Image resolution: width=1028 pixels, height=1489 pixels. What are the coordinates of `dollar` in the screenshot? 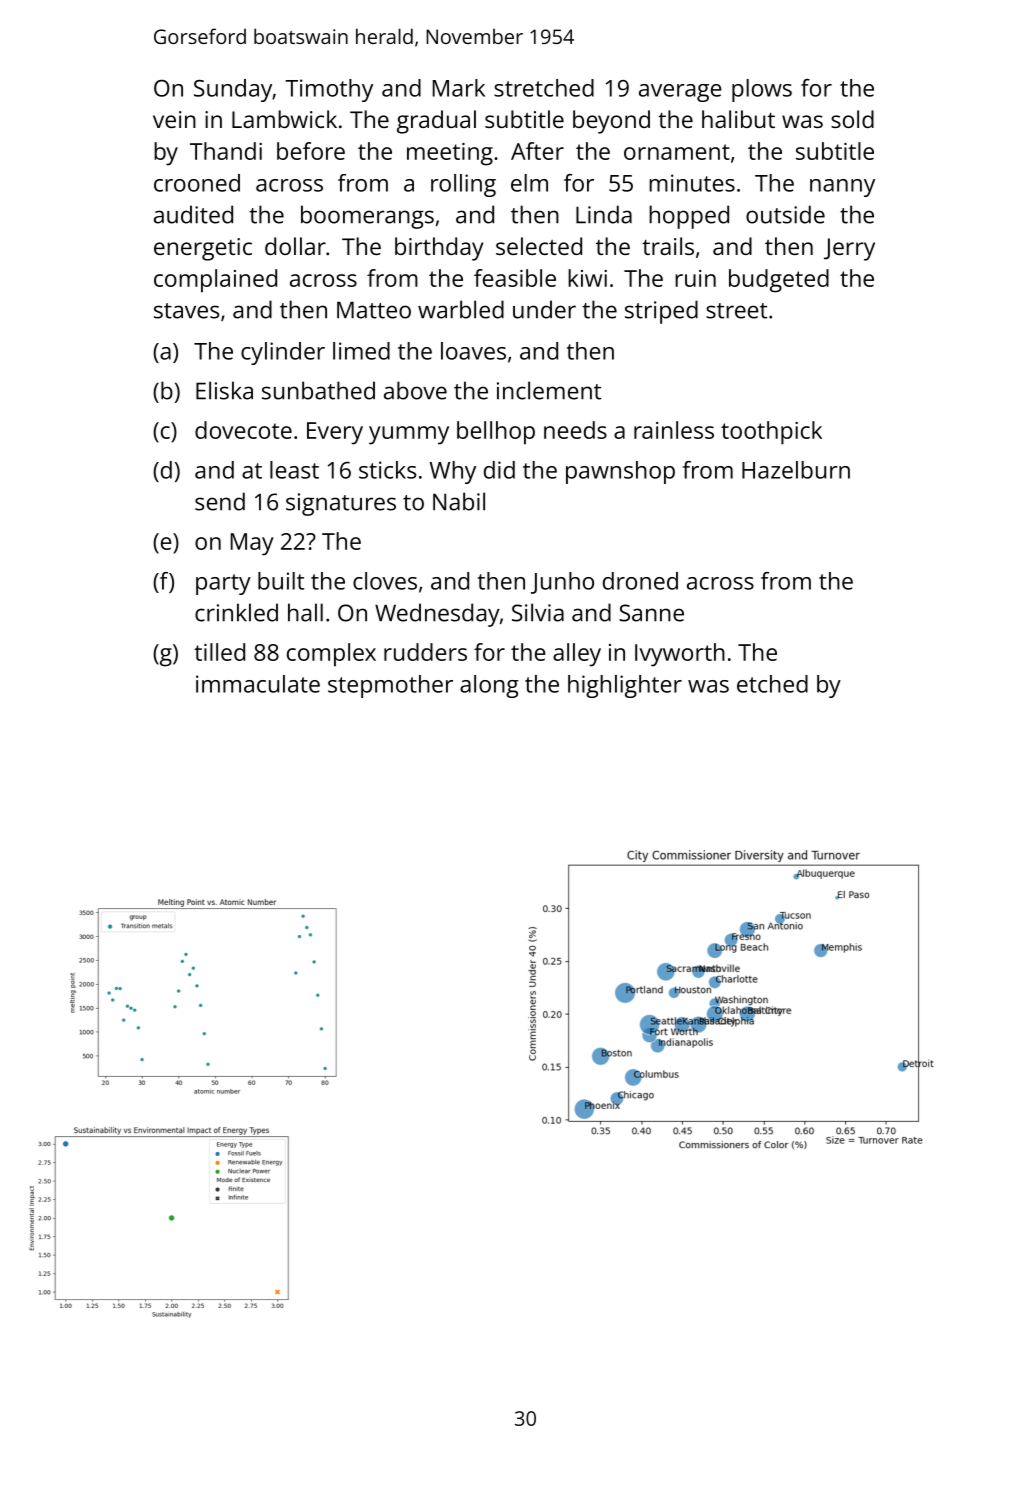 It's located at (295, 246).
